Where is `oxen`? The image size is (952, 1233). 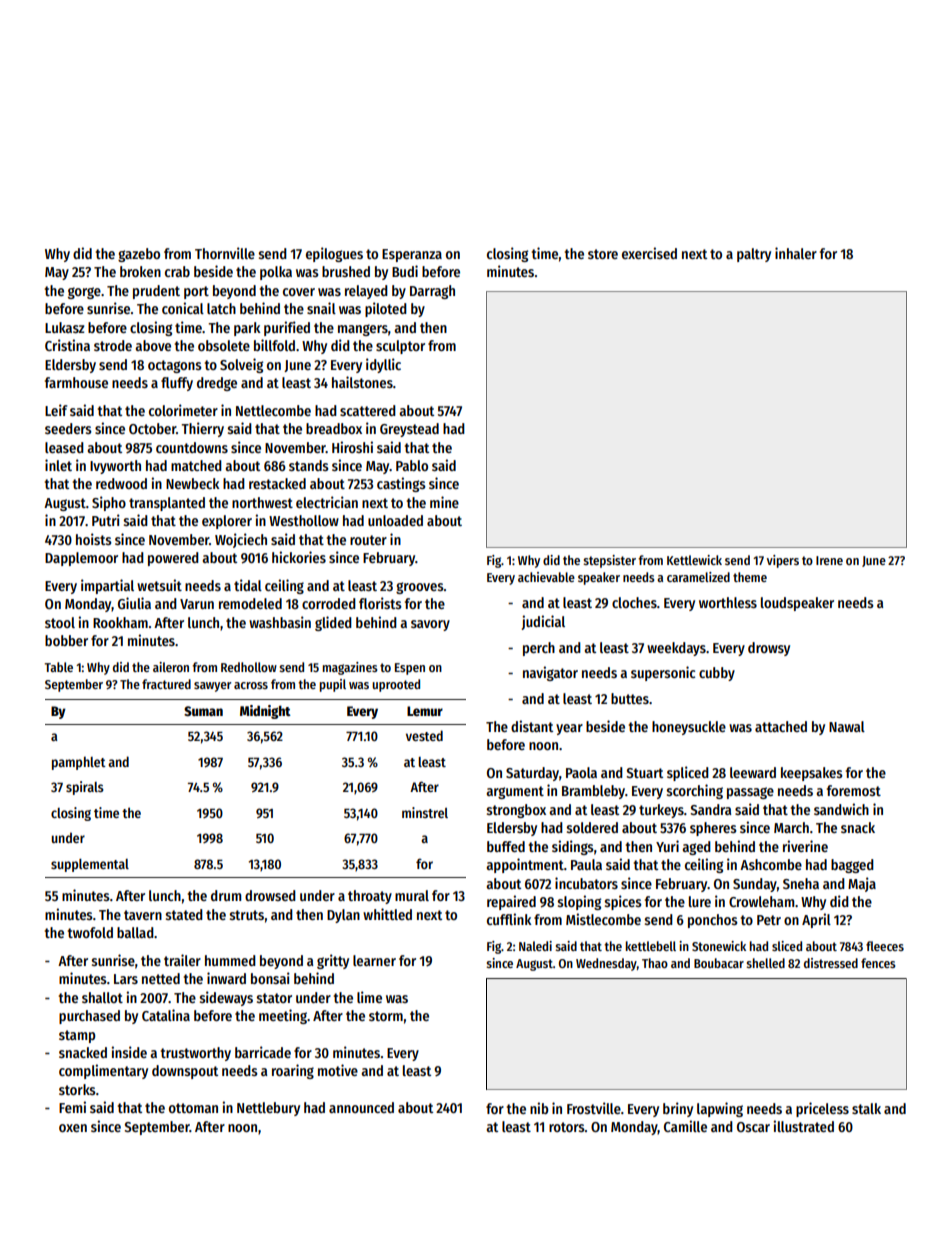
oxen is located at coordinates (73, 1128).
